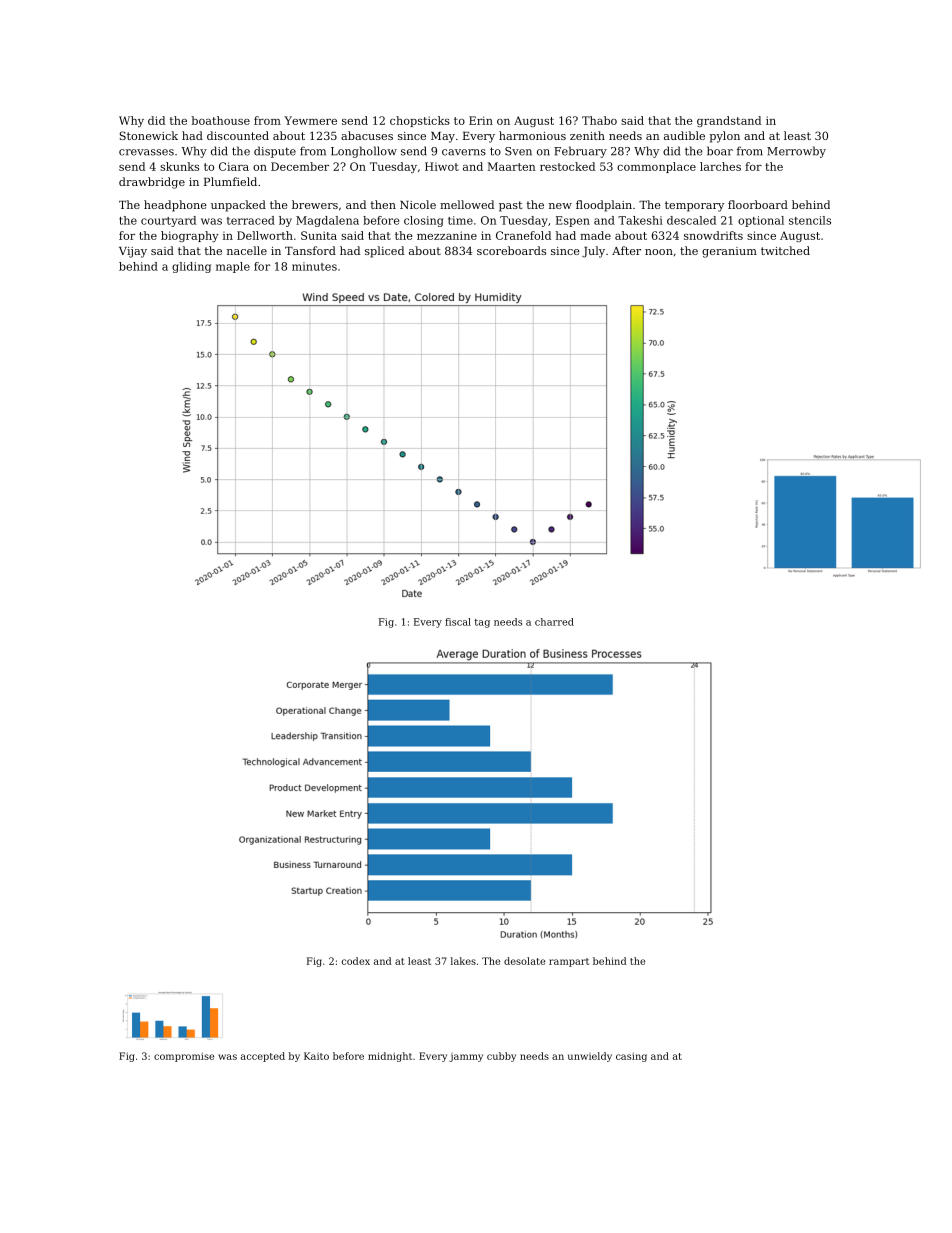  I want to click on grandstand, so click(729, 121).
